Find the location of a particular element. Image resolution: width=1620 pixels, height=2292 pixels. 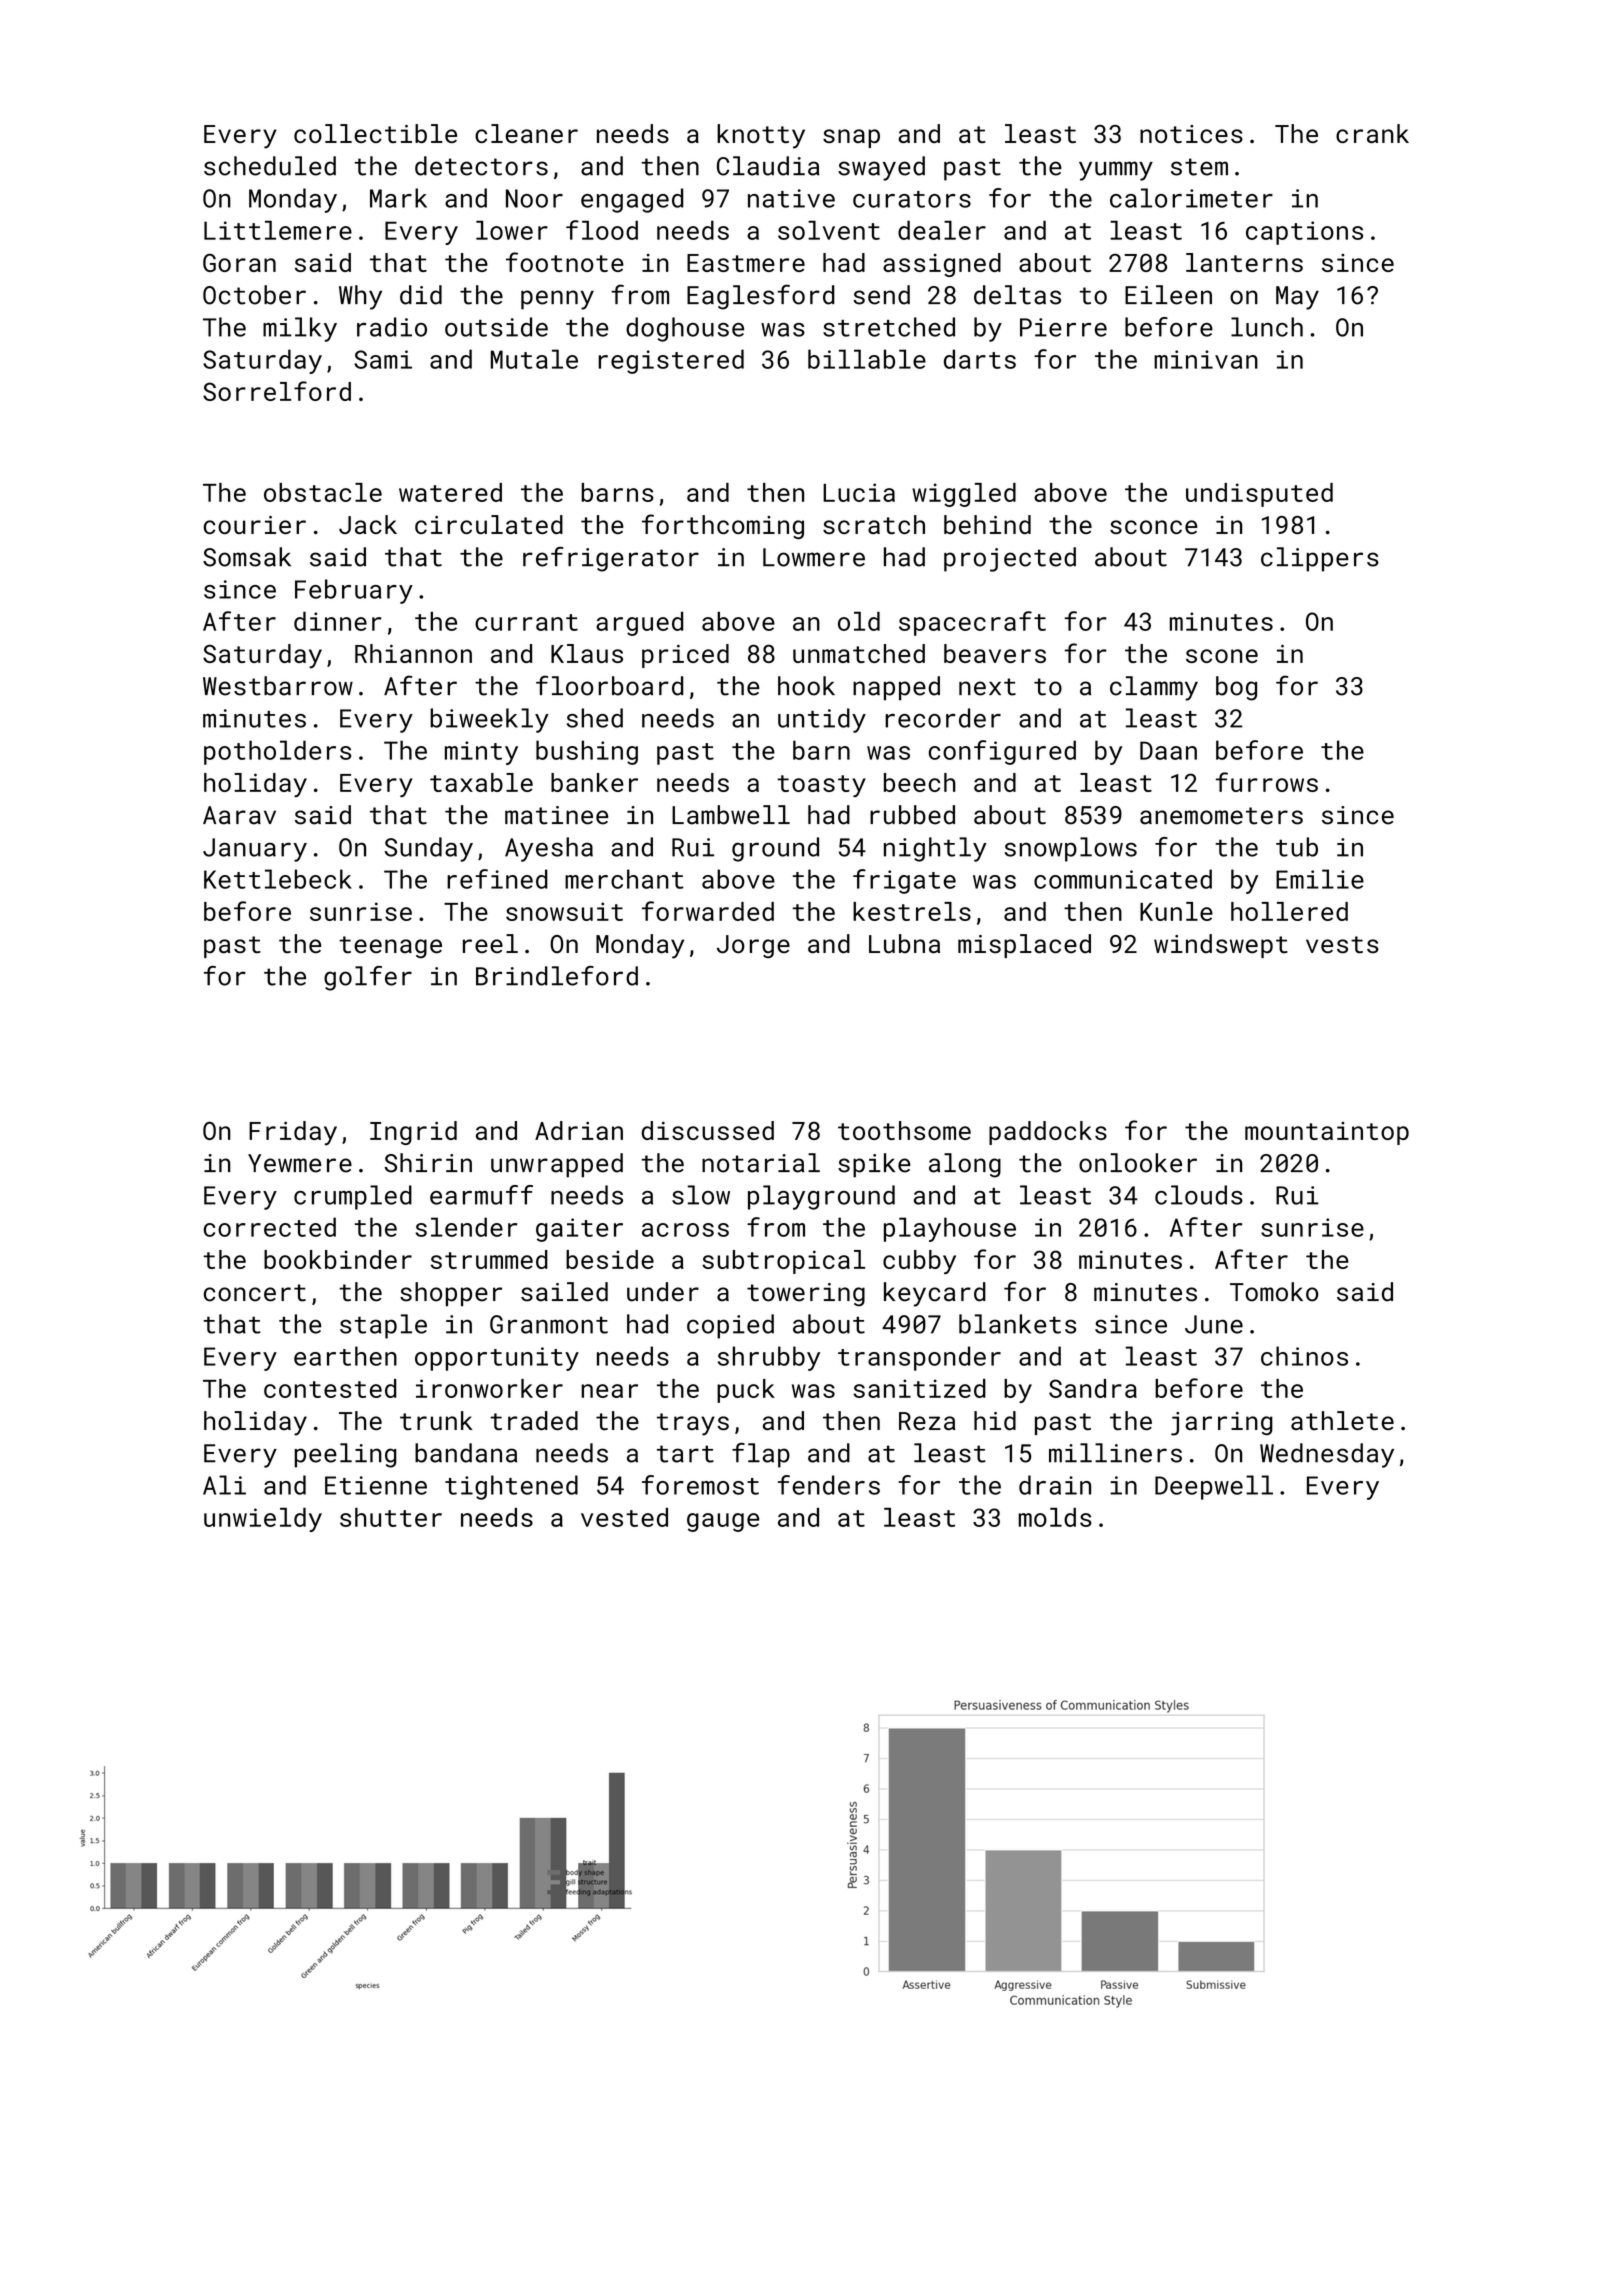

collectible is located at coordinates (375, 133).
